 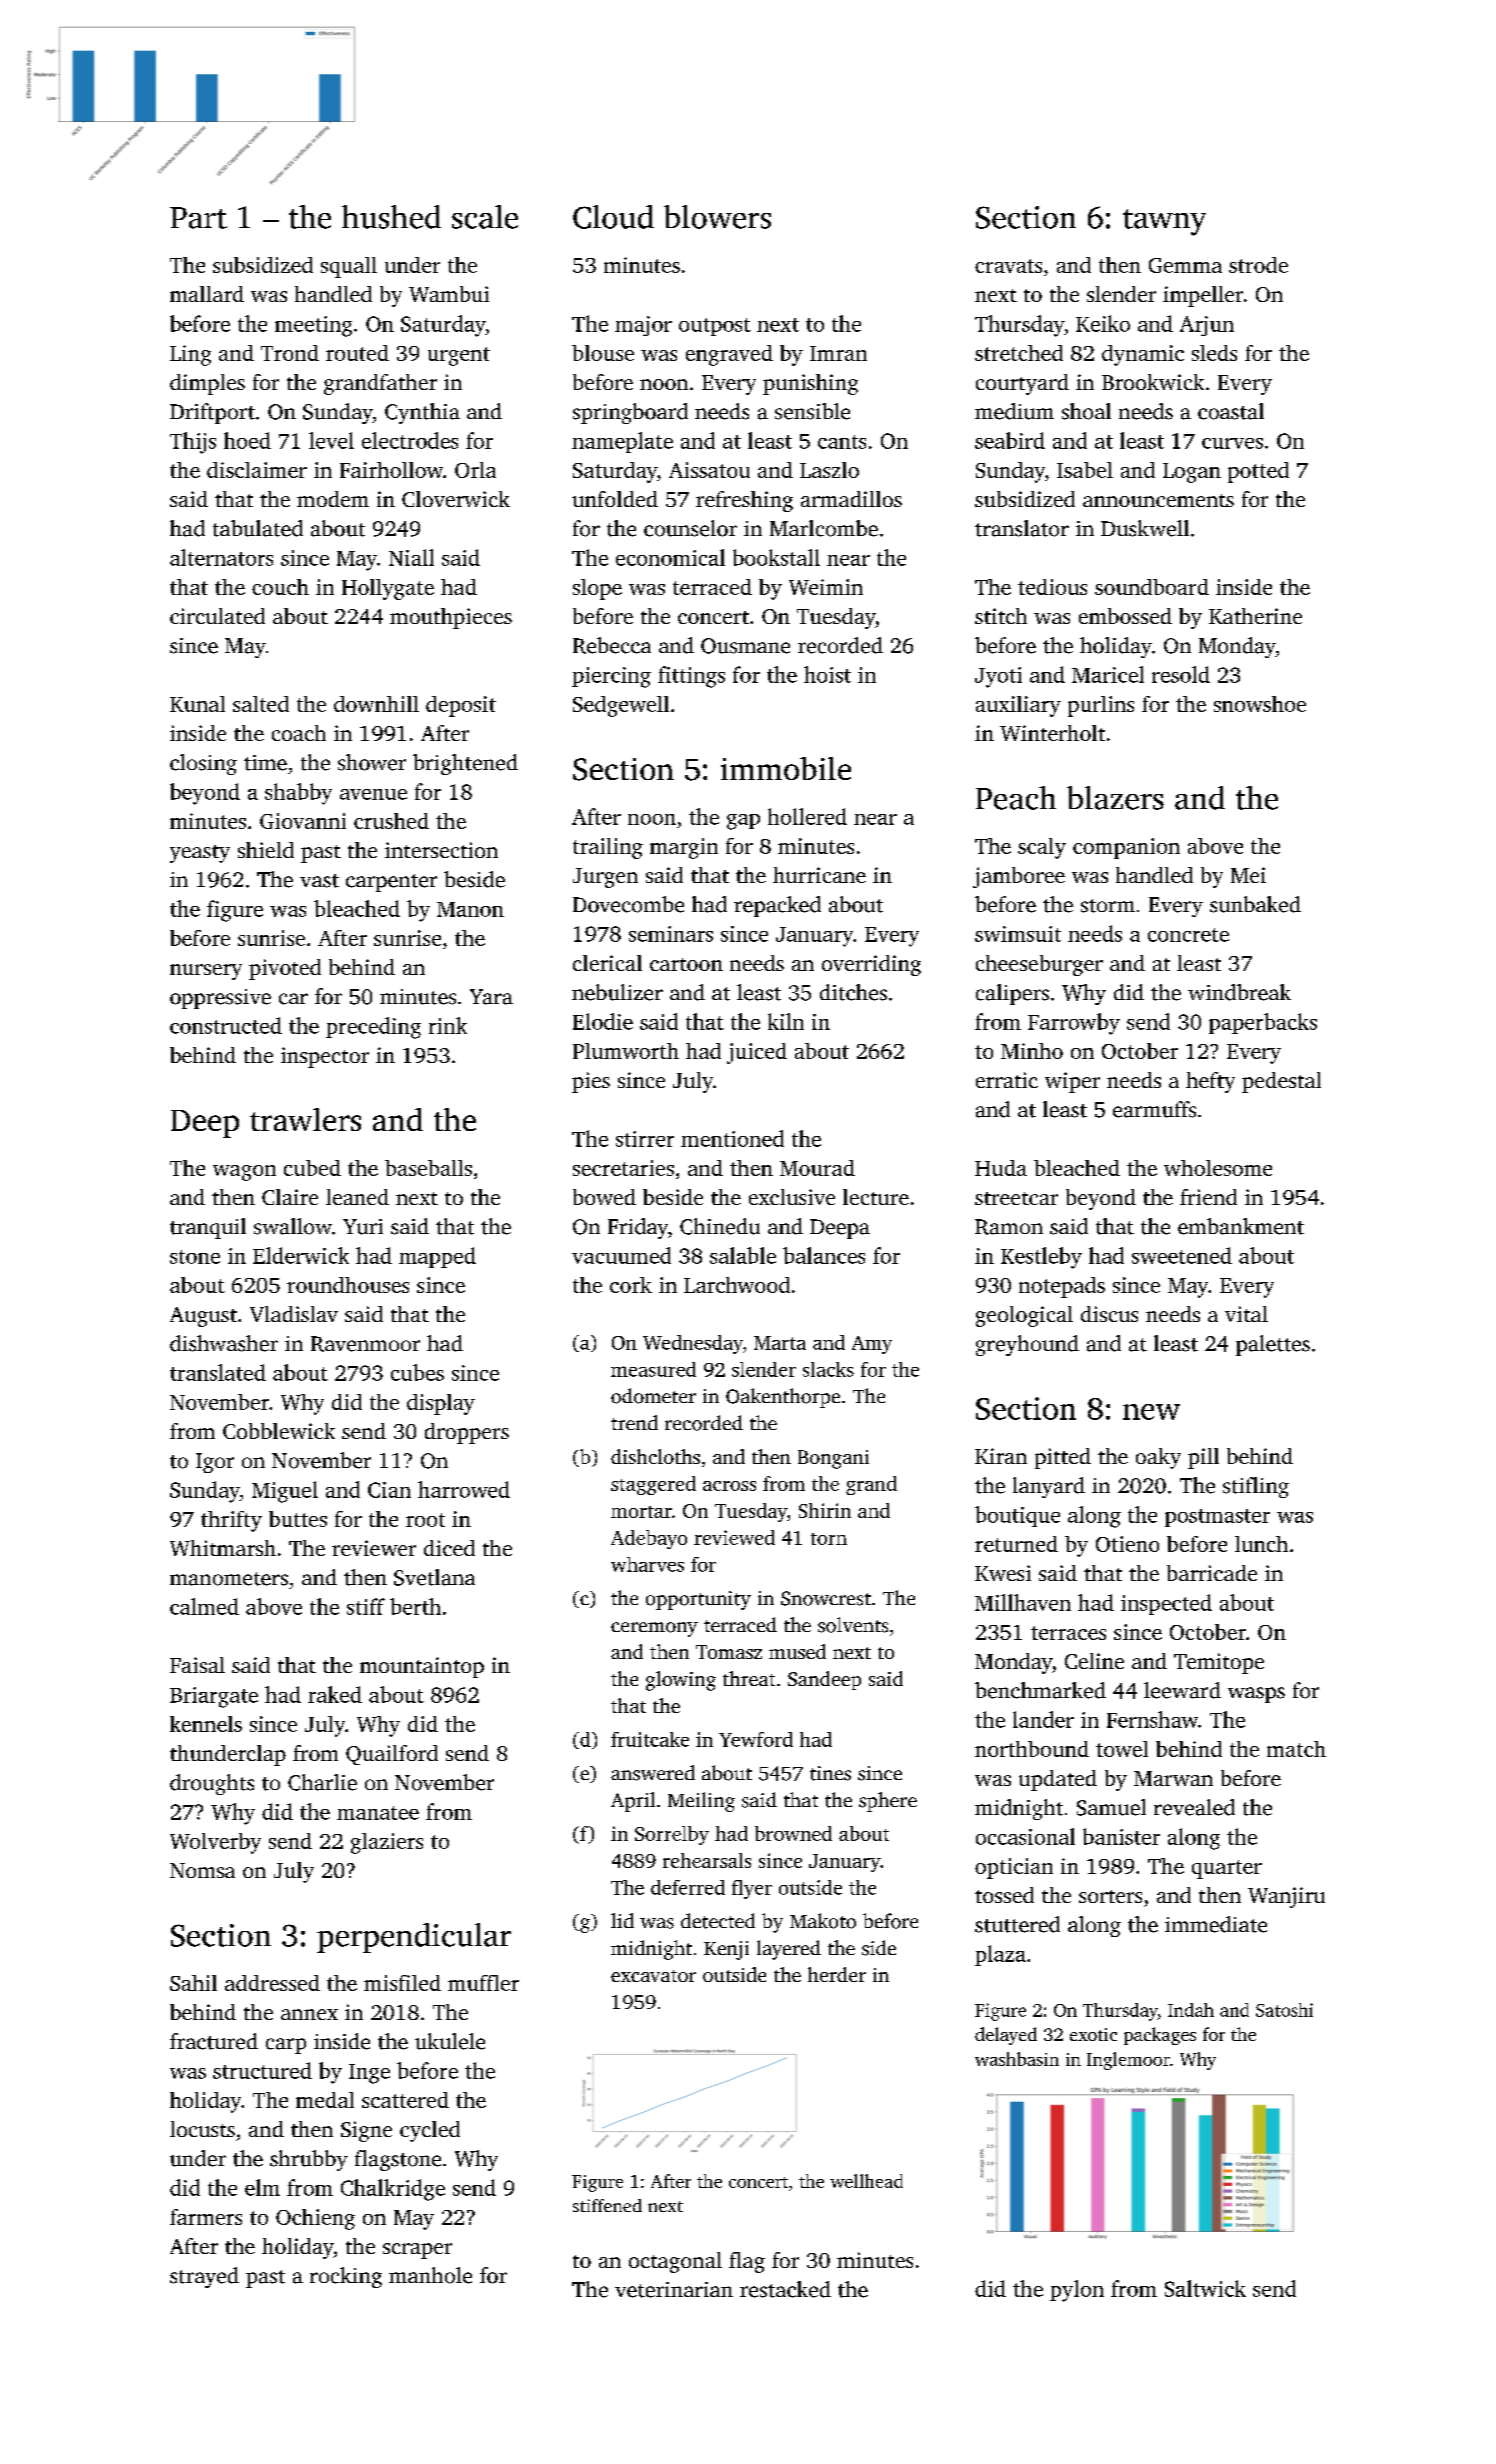 I want to click on concrete, so click(x=1188, y=935).
